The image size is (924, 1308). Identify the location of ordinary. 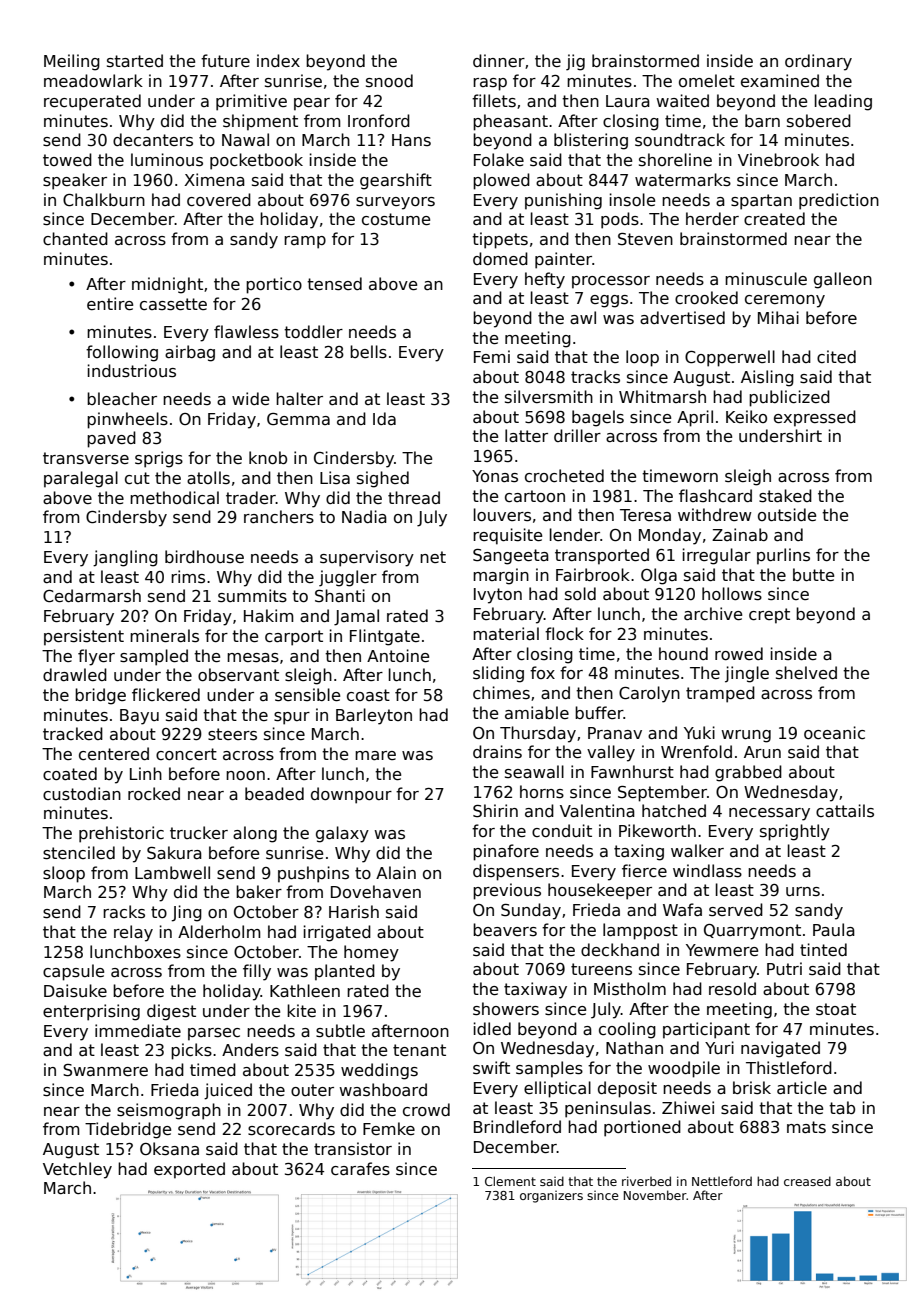
(818, 62).
